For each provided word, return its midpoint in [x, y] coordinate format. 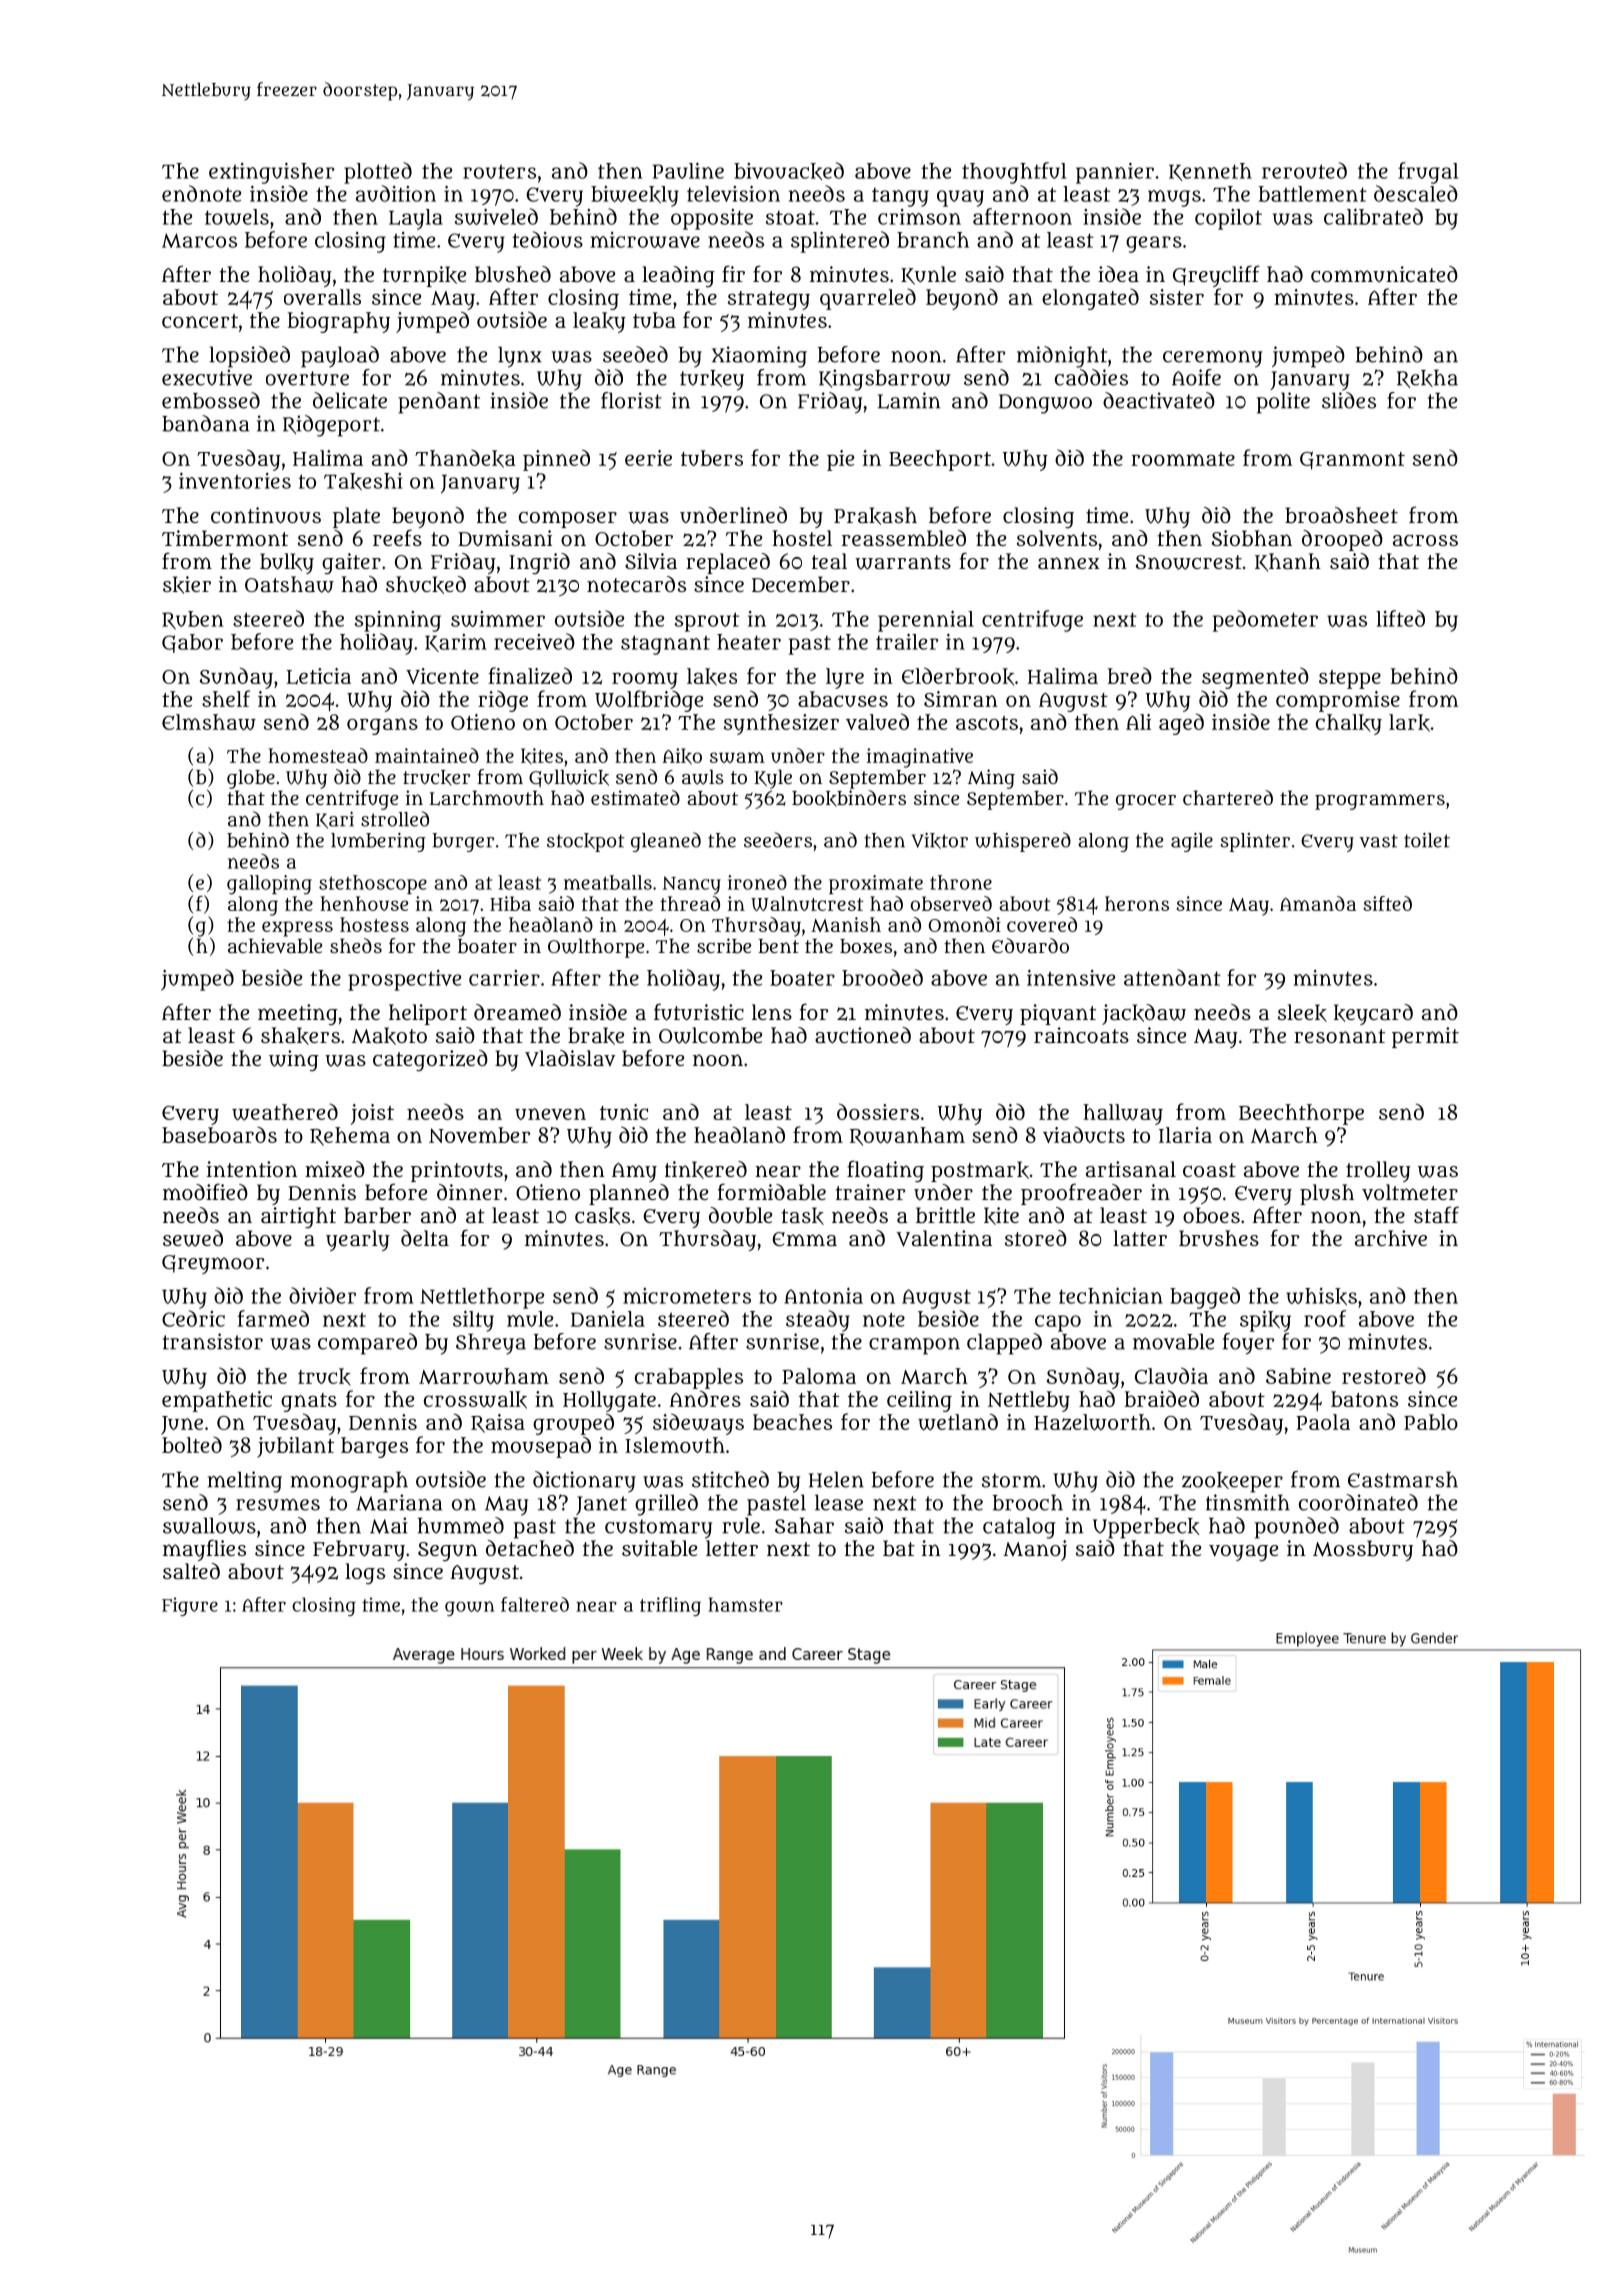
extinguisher [271, 173]
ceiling [919, 1401]
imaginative [920, 758]
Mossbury [1363, 1550]
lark [1409, 723]
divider [322, 1295]
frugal [1428, 173]
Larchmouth [486, 798]
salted [191, 1571]
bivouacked [789, 171]
